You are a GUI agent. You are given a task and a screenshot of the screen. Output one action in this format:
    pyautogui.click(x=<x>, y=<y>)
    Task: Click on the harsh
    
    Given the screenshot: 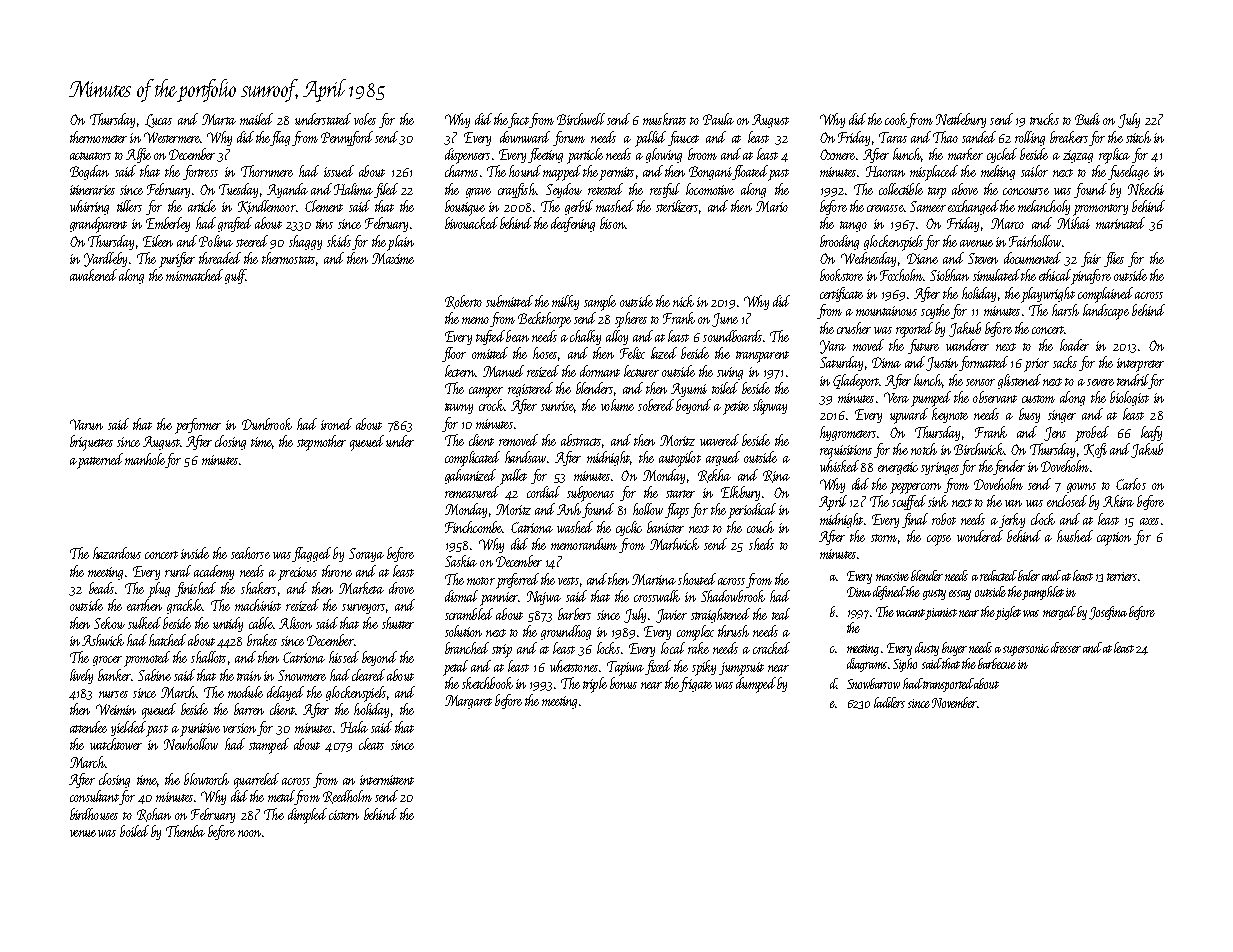 What is the action you would take?
    pyautogui.click(x=1065, y=310)
